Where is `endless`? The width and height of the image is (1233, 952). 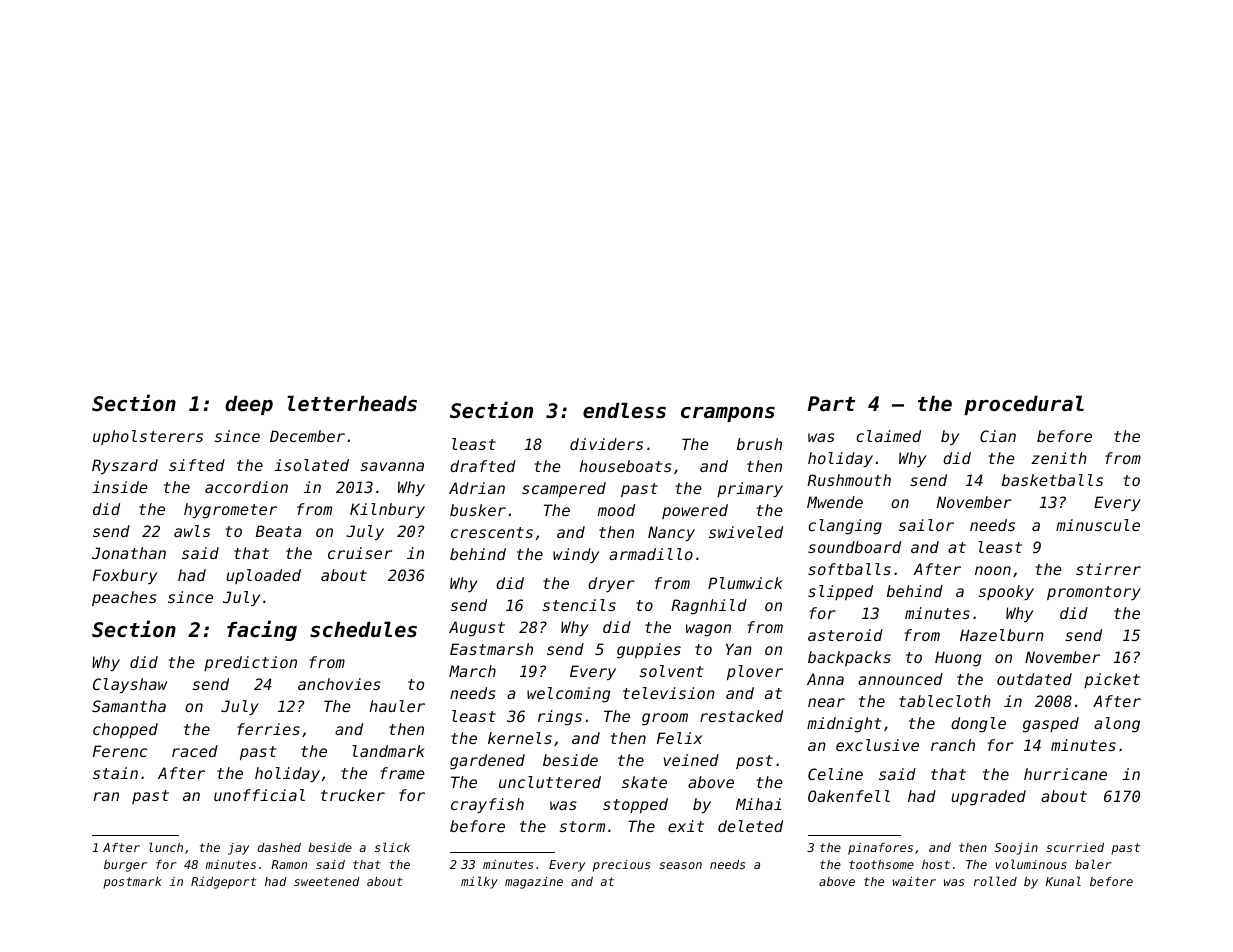
endless is located at coordinates (624, 410).
